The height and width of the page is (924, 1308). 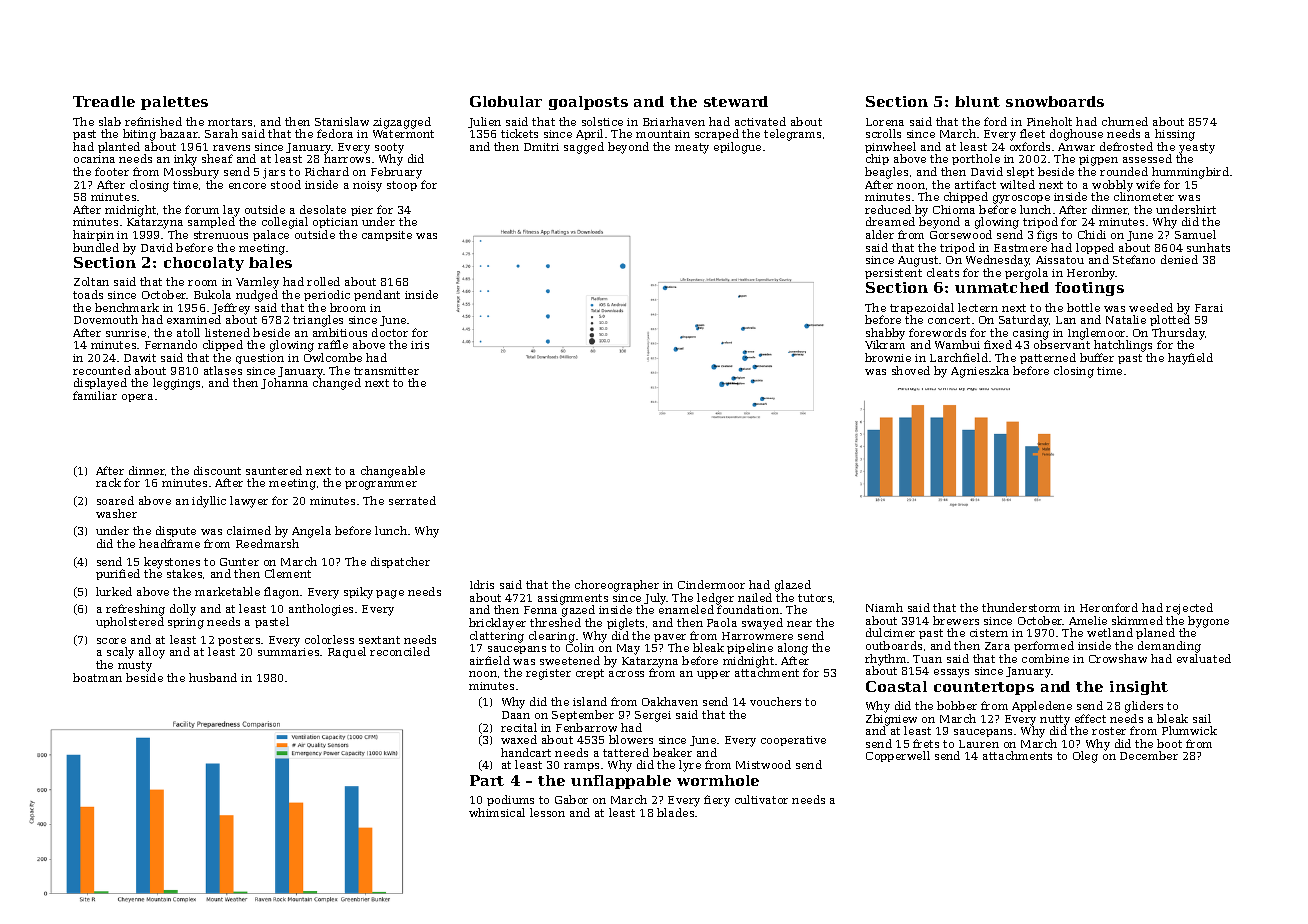 What do you see at coordinates (711, 584) in the page?
I see `Cindermoor` at bounding box center [711, 584].
